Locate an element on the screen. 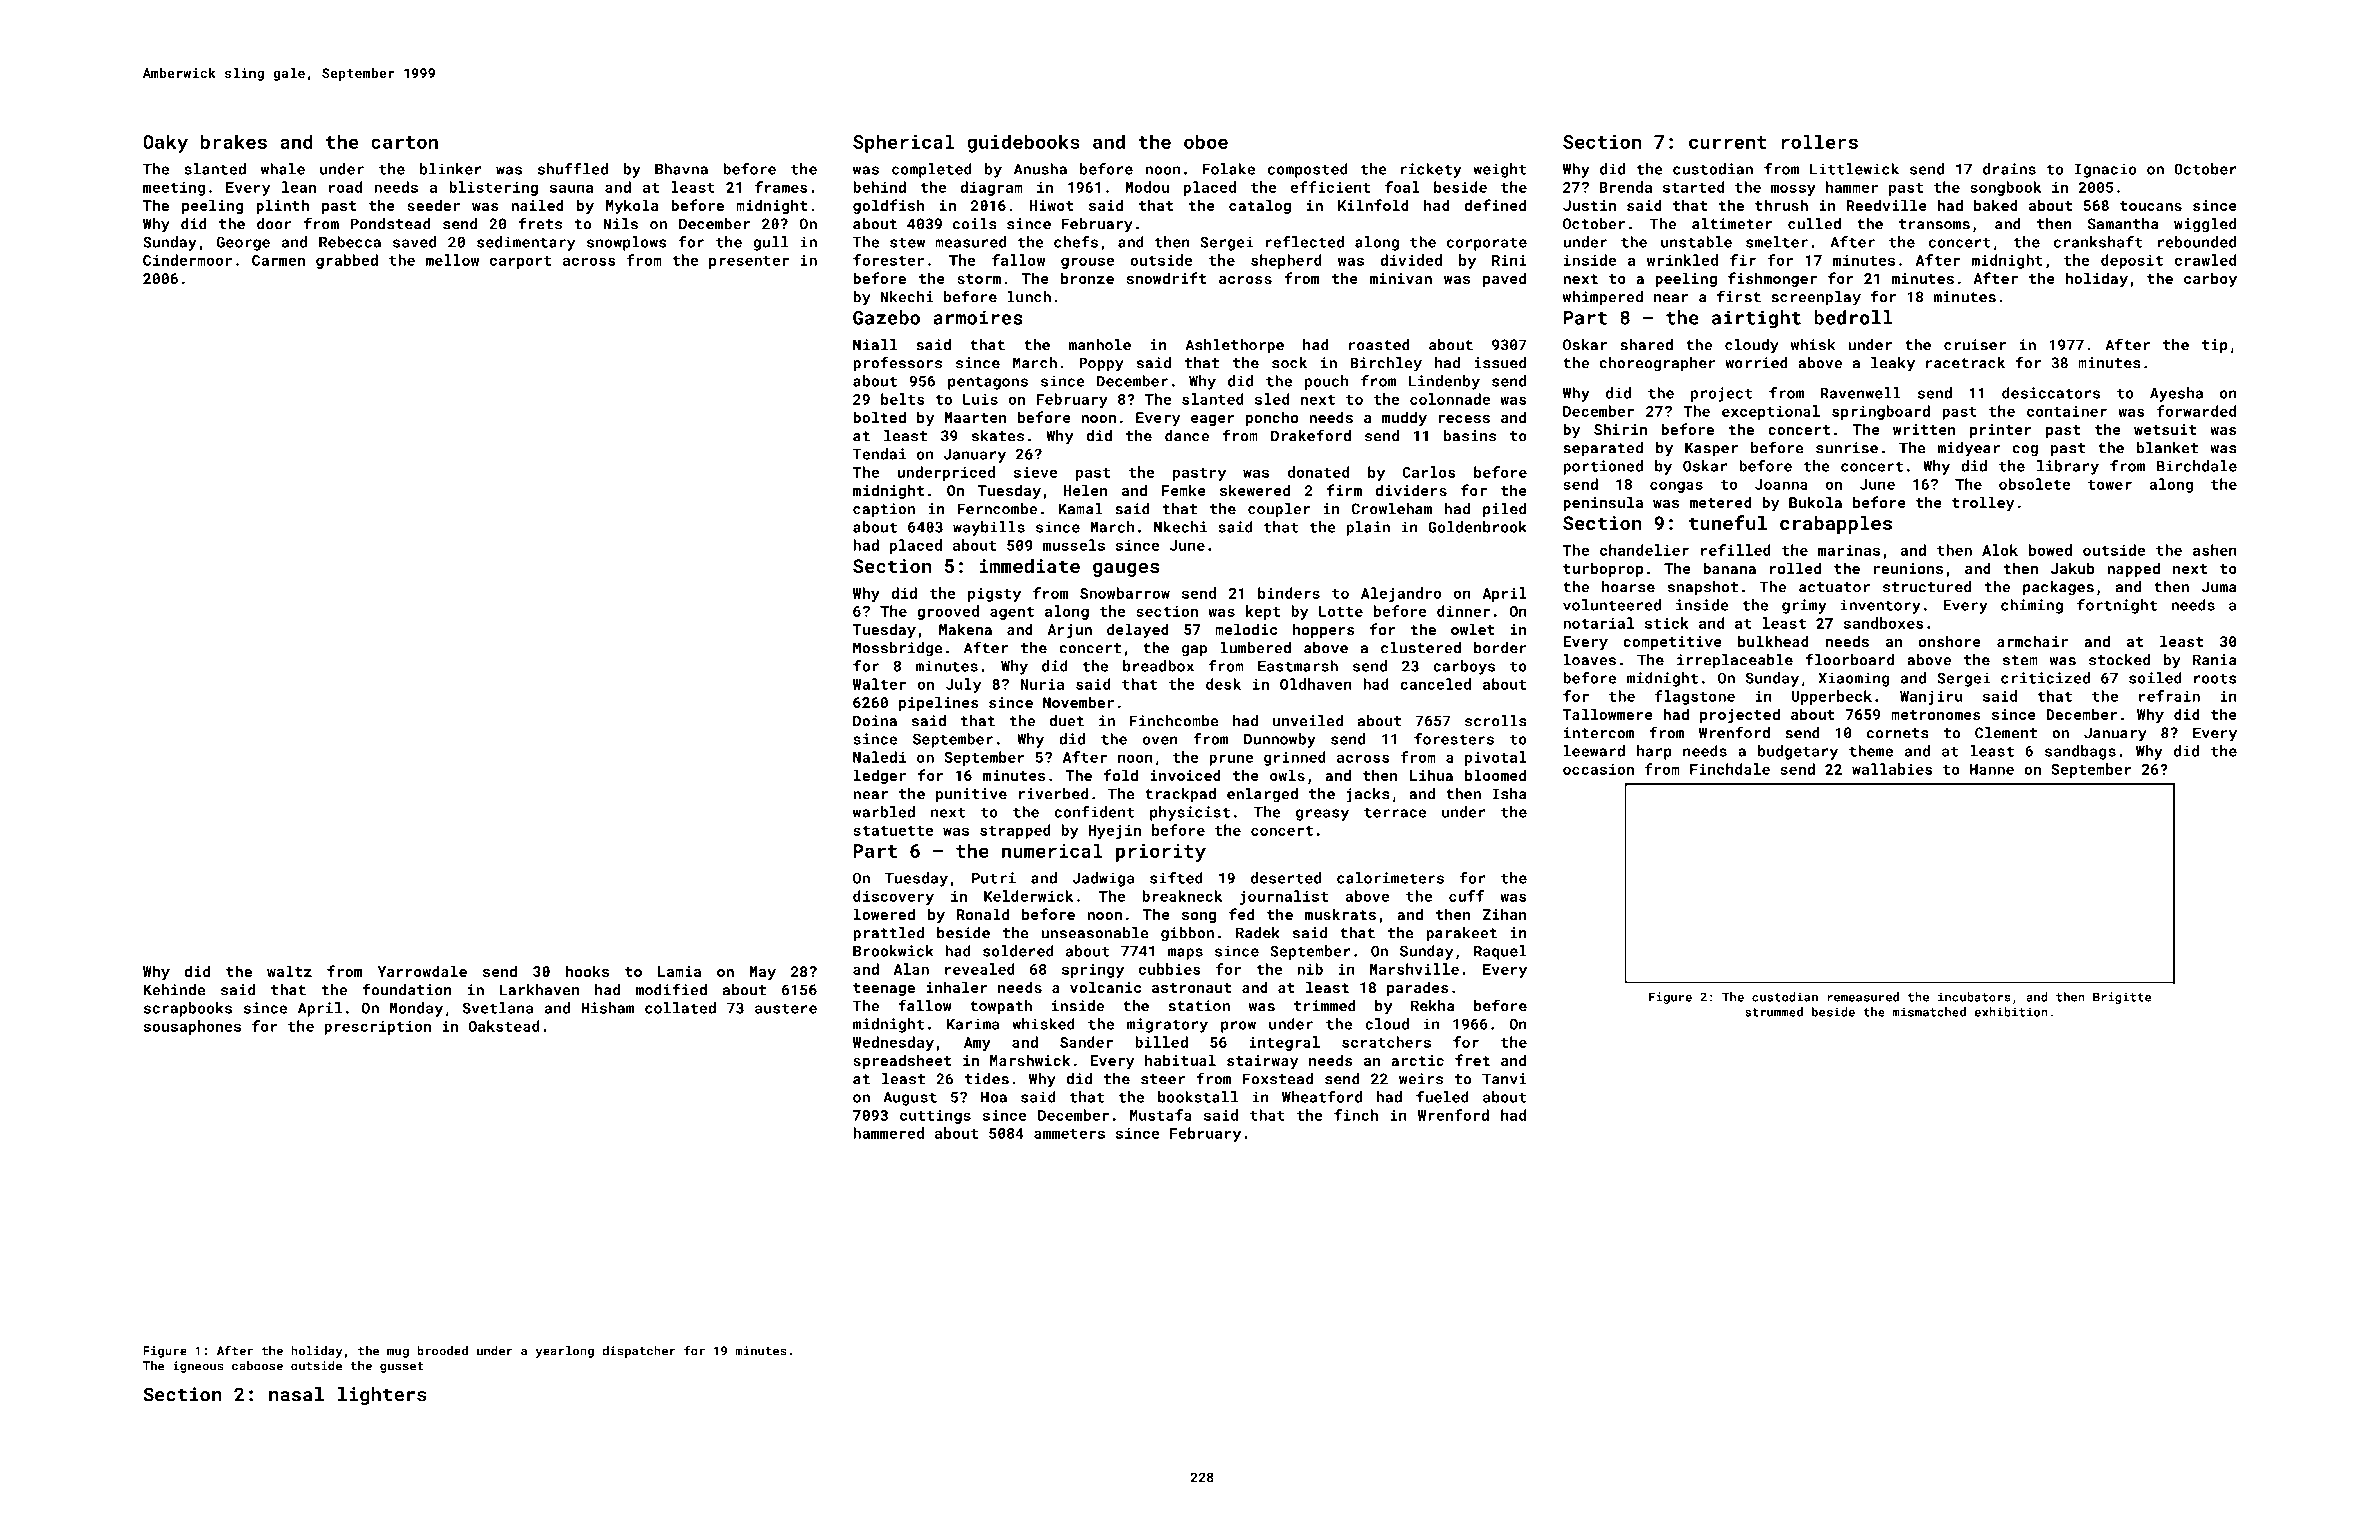  strummed is located at coordinates (1774, 1012).
